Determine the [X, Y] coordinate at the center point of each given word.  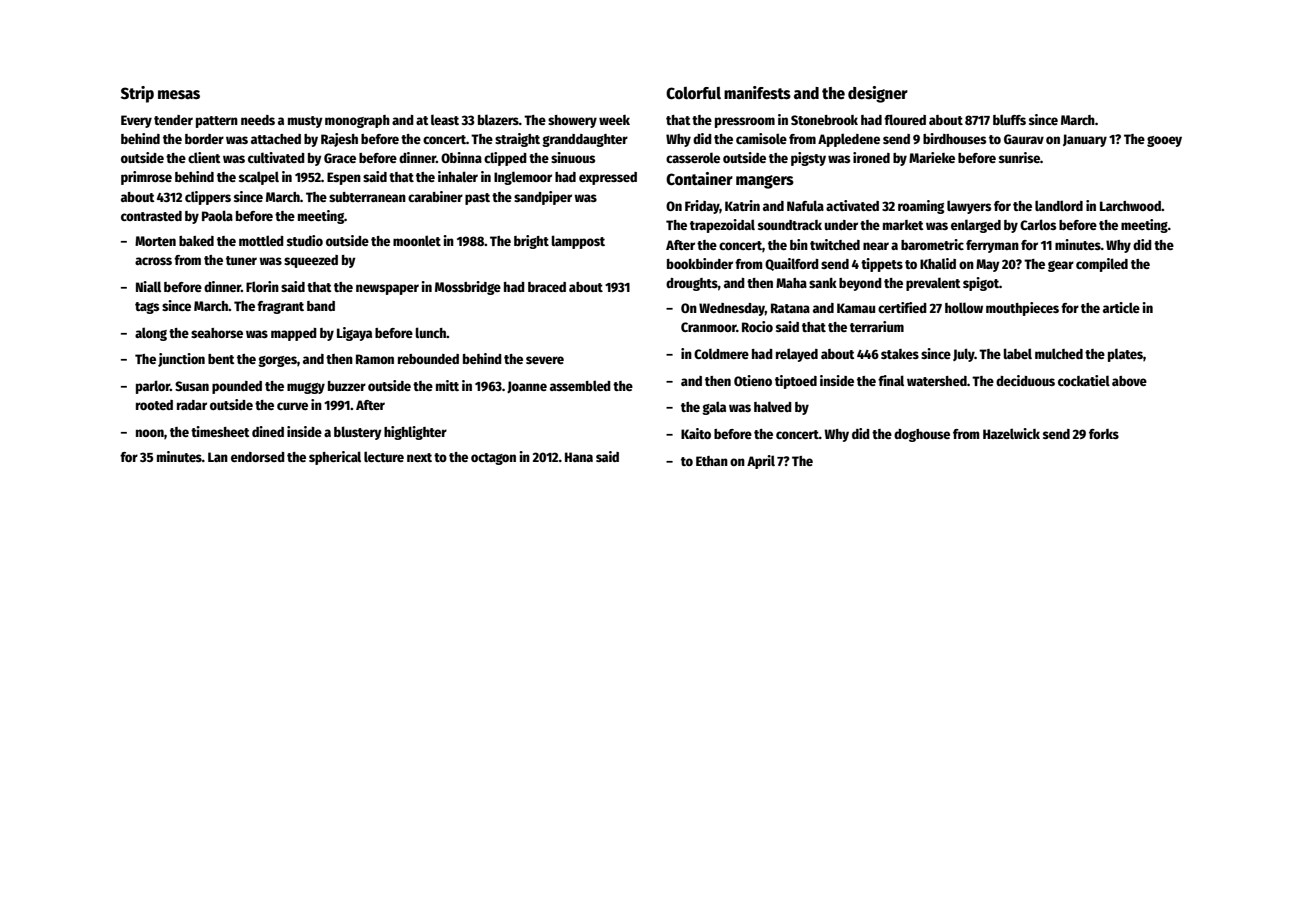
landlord [1059, 205]
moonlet [417, 240]
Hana [579, 457]
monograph [357, 121]
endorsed [258, 457]
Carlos [1038, 224]
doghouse [922, 435]
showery [572, 121]
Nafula [805, 205]
